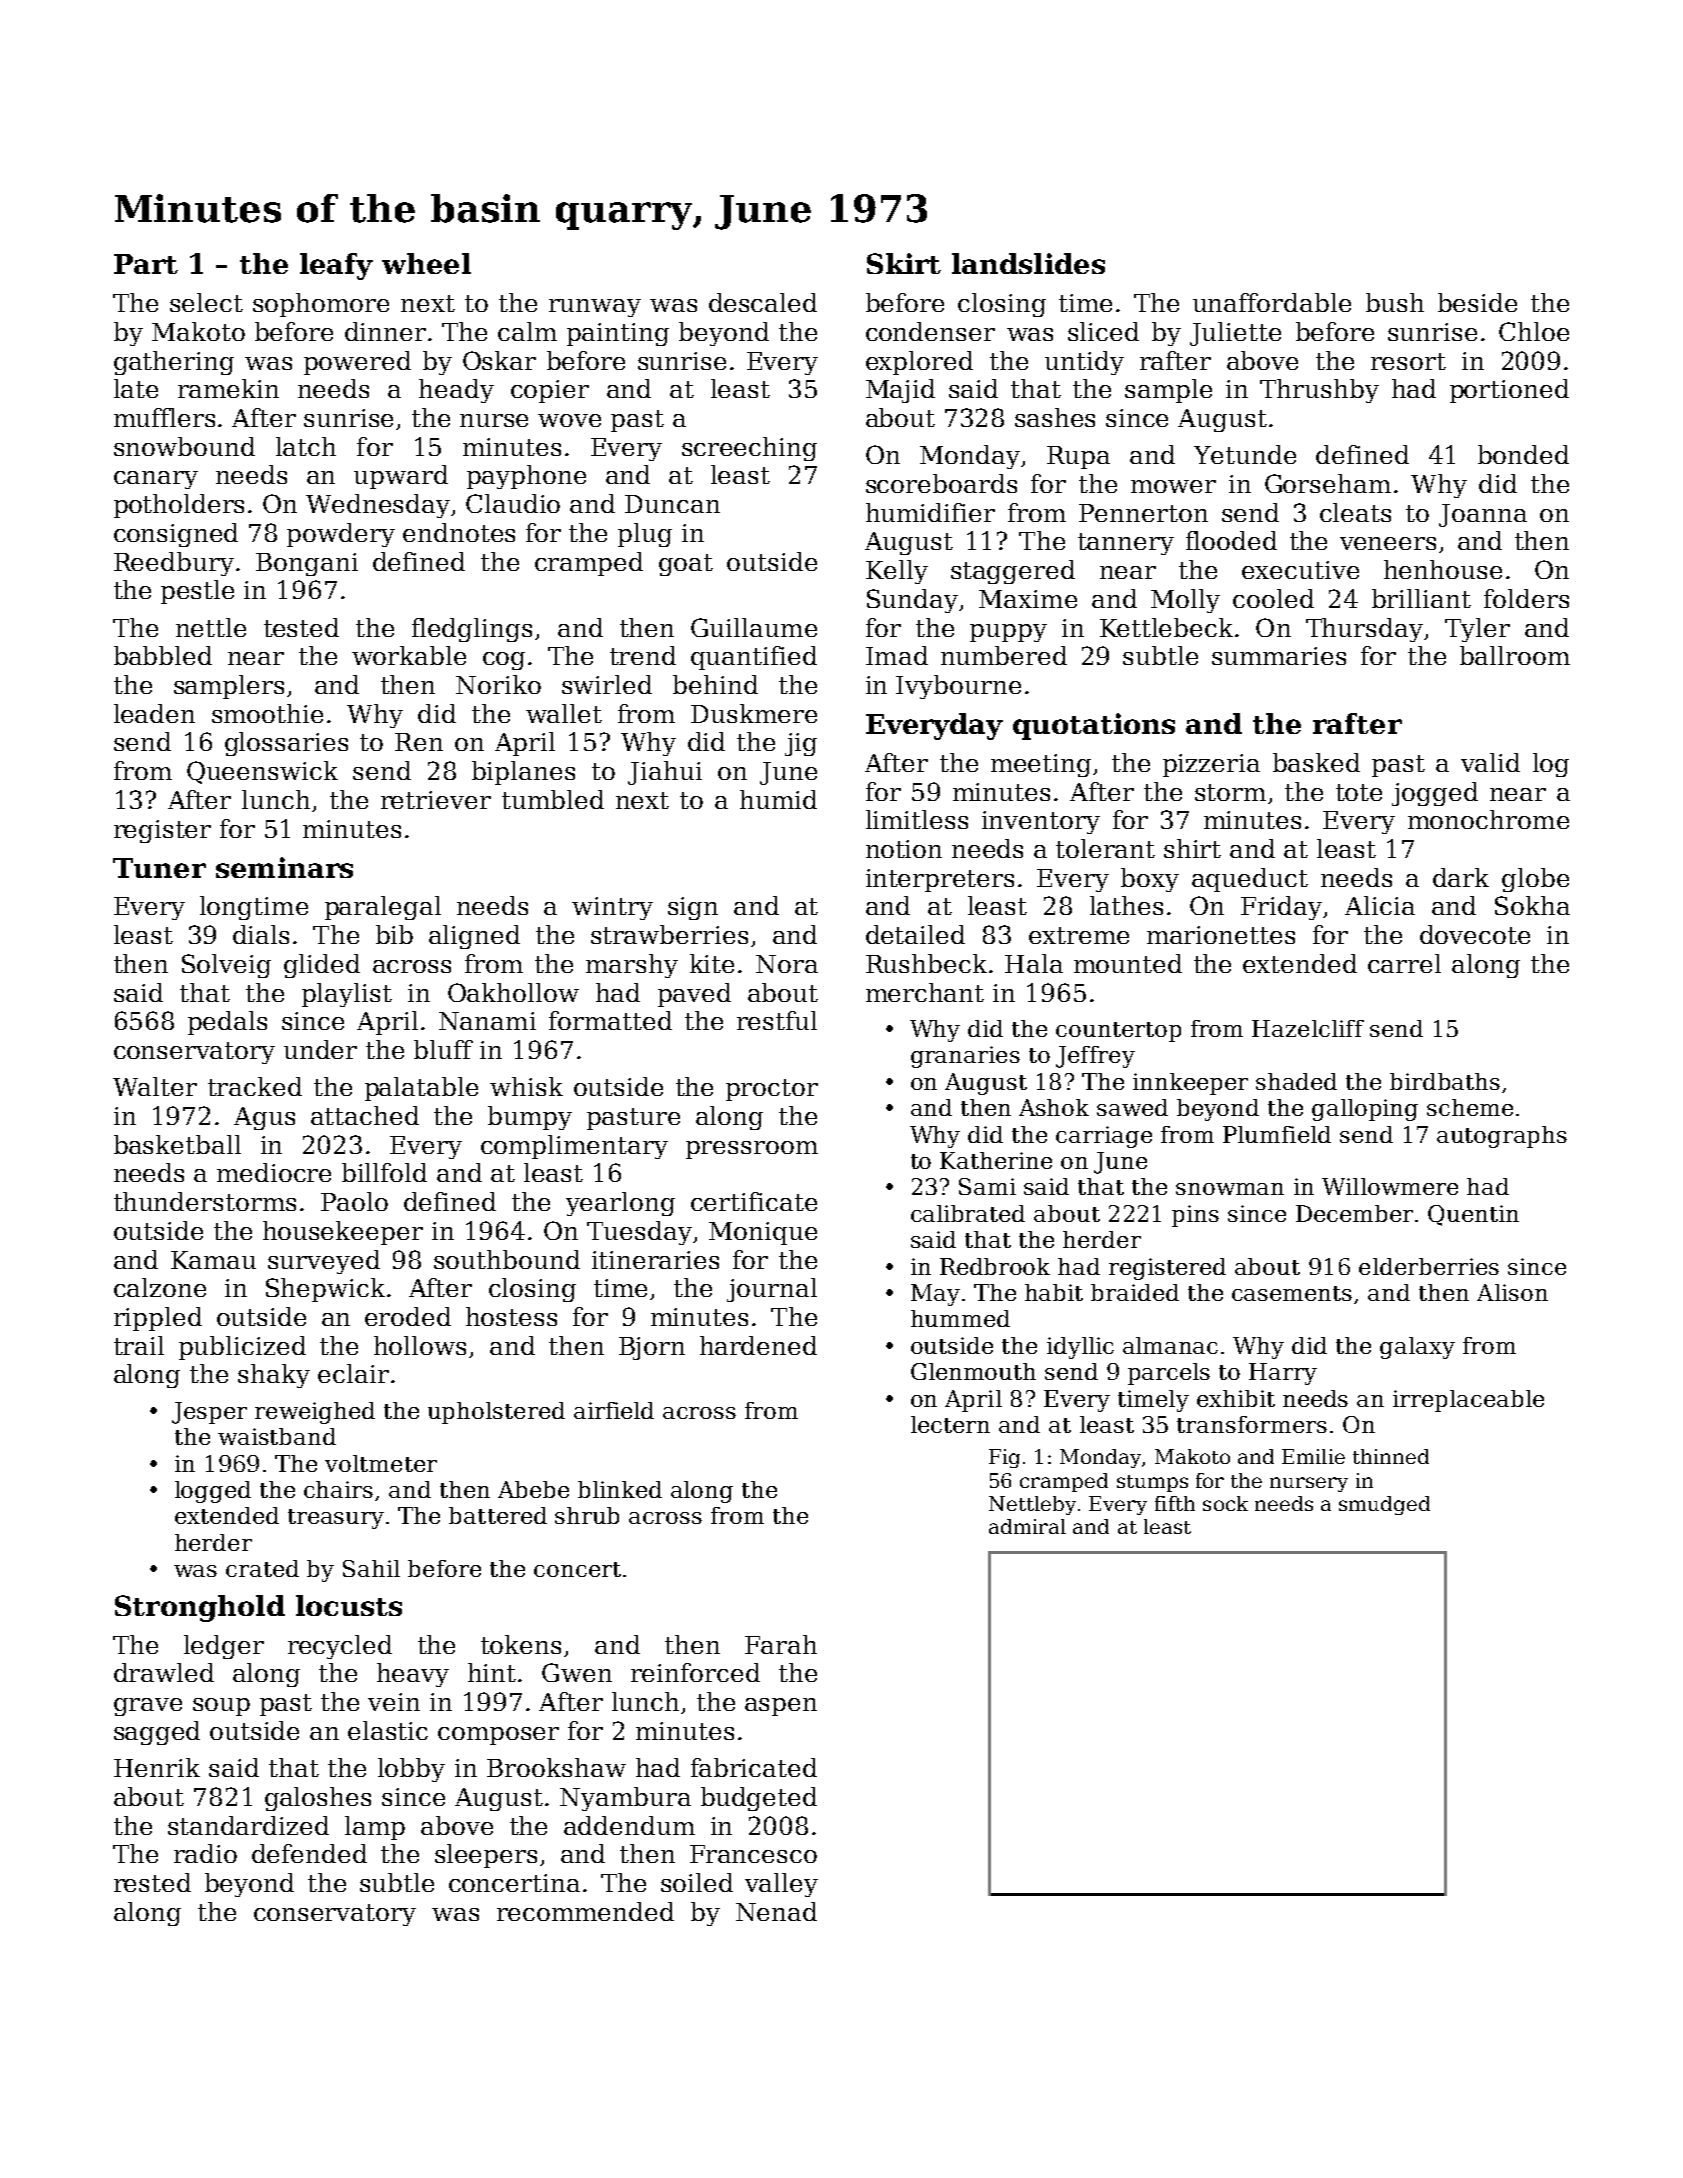 This screenshot has width=1683, height=2178. What do you see at coordinates (383, 908) in the screenshot?
I see `paralegal` at bounding box center [383, 908].
